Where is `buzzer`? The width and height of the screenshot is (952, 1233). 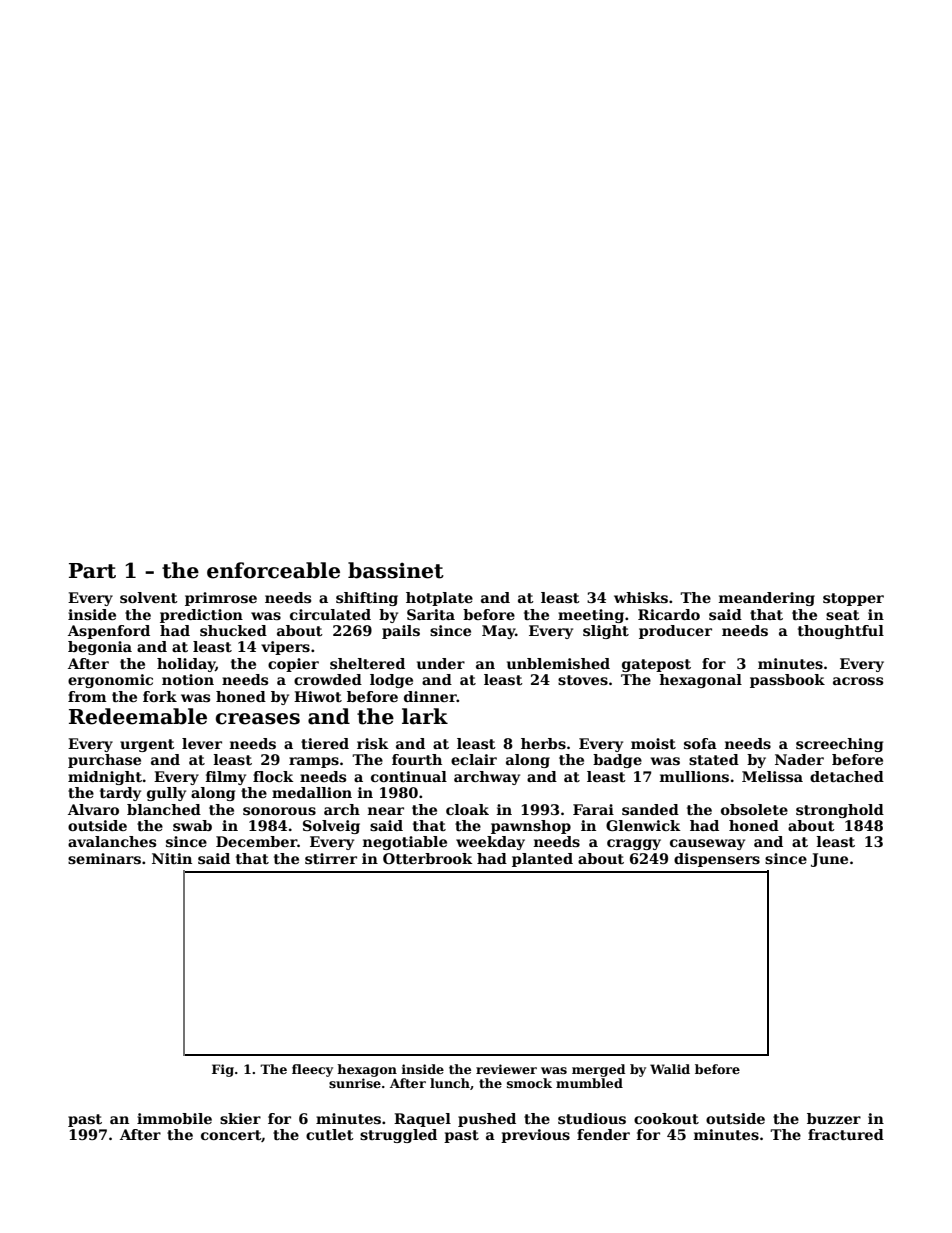
buzzer is located at coordinates (834, 1118).
